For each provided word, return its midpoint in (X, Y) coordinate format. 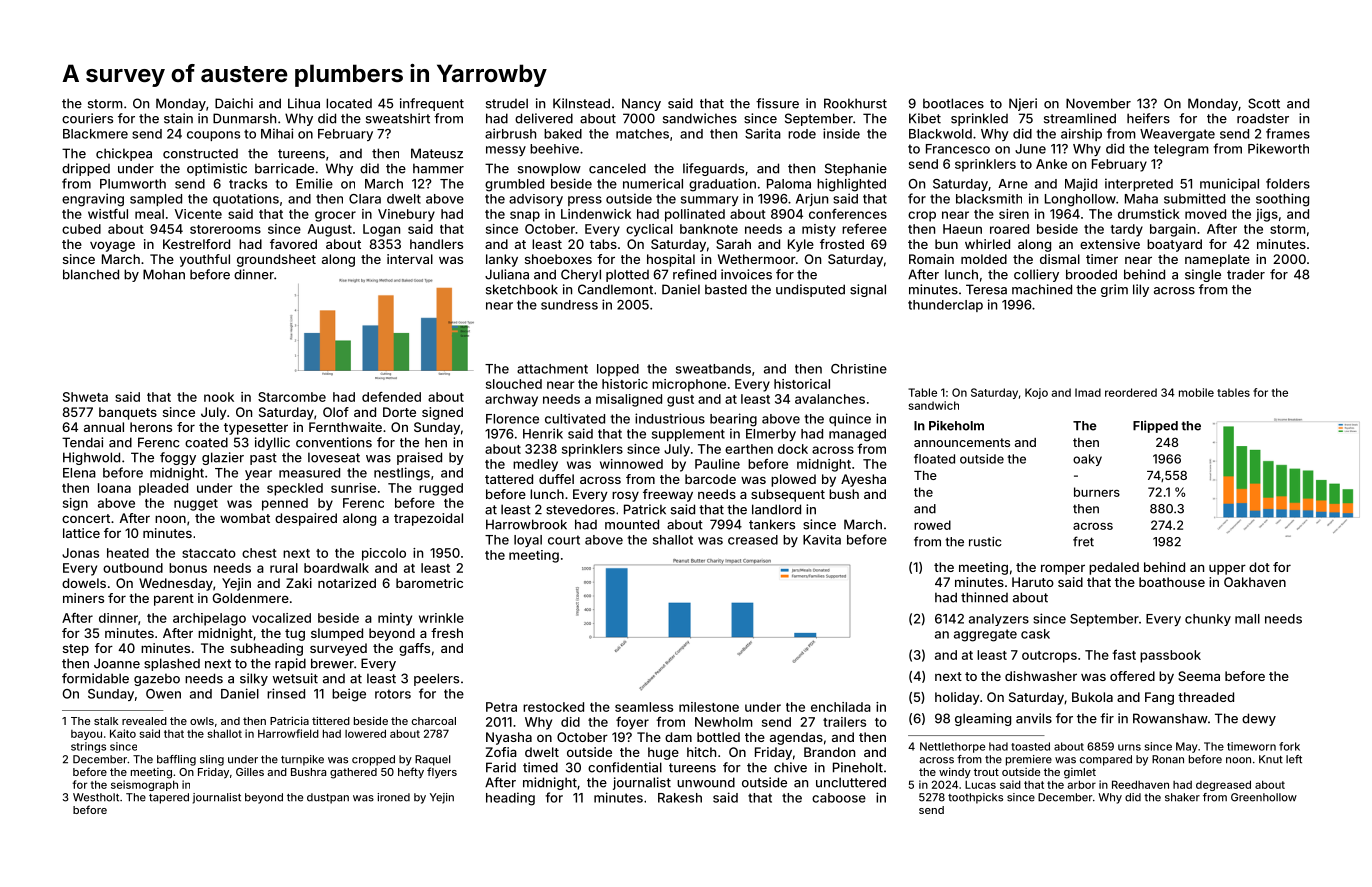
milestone (709, 707)
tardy (1126, 230)
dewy (1259, 719)
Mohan (164, 274)
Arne (1013, 184)
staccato (209, 553)
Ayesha (863, 480)
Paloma (789, 184)
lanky (502, 260)
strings (88, 747)
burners (1097, 492)
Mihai (277, 133)
